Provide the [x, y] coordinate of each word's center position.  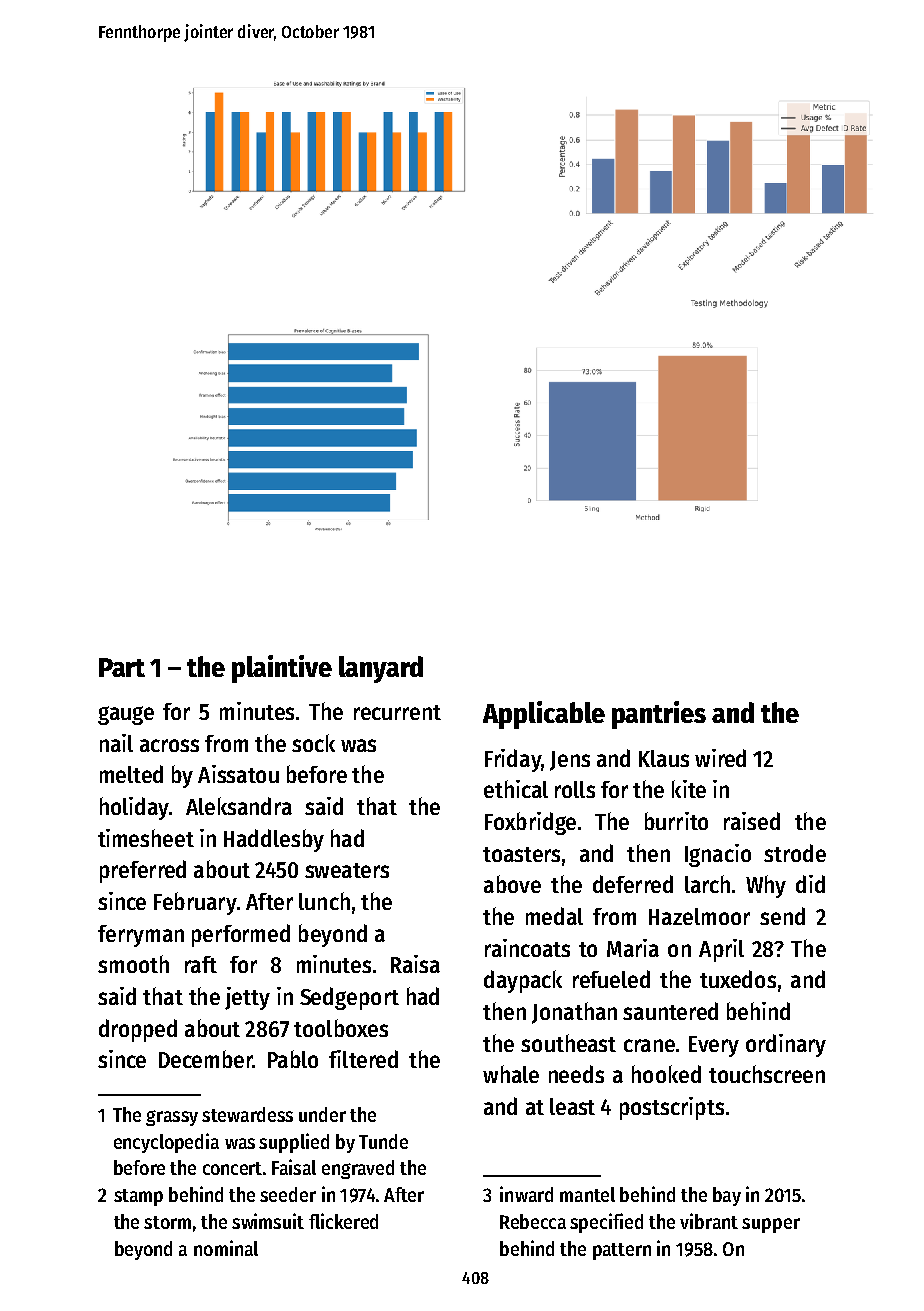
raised [752, 821]
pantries [659, 715]
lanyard [381, 669]
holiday [134, 808]
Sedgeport [349, 998]
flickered [343, 1221]
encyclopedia [166, 1143]
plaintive [282, 669]
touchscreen [767, 1074]
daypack [523, 981]
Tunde [383, 1141]
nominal [226, 1248]
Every [714, 1046]
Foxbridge [530, 823]
